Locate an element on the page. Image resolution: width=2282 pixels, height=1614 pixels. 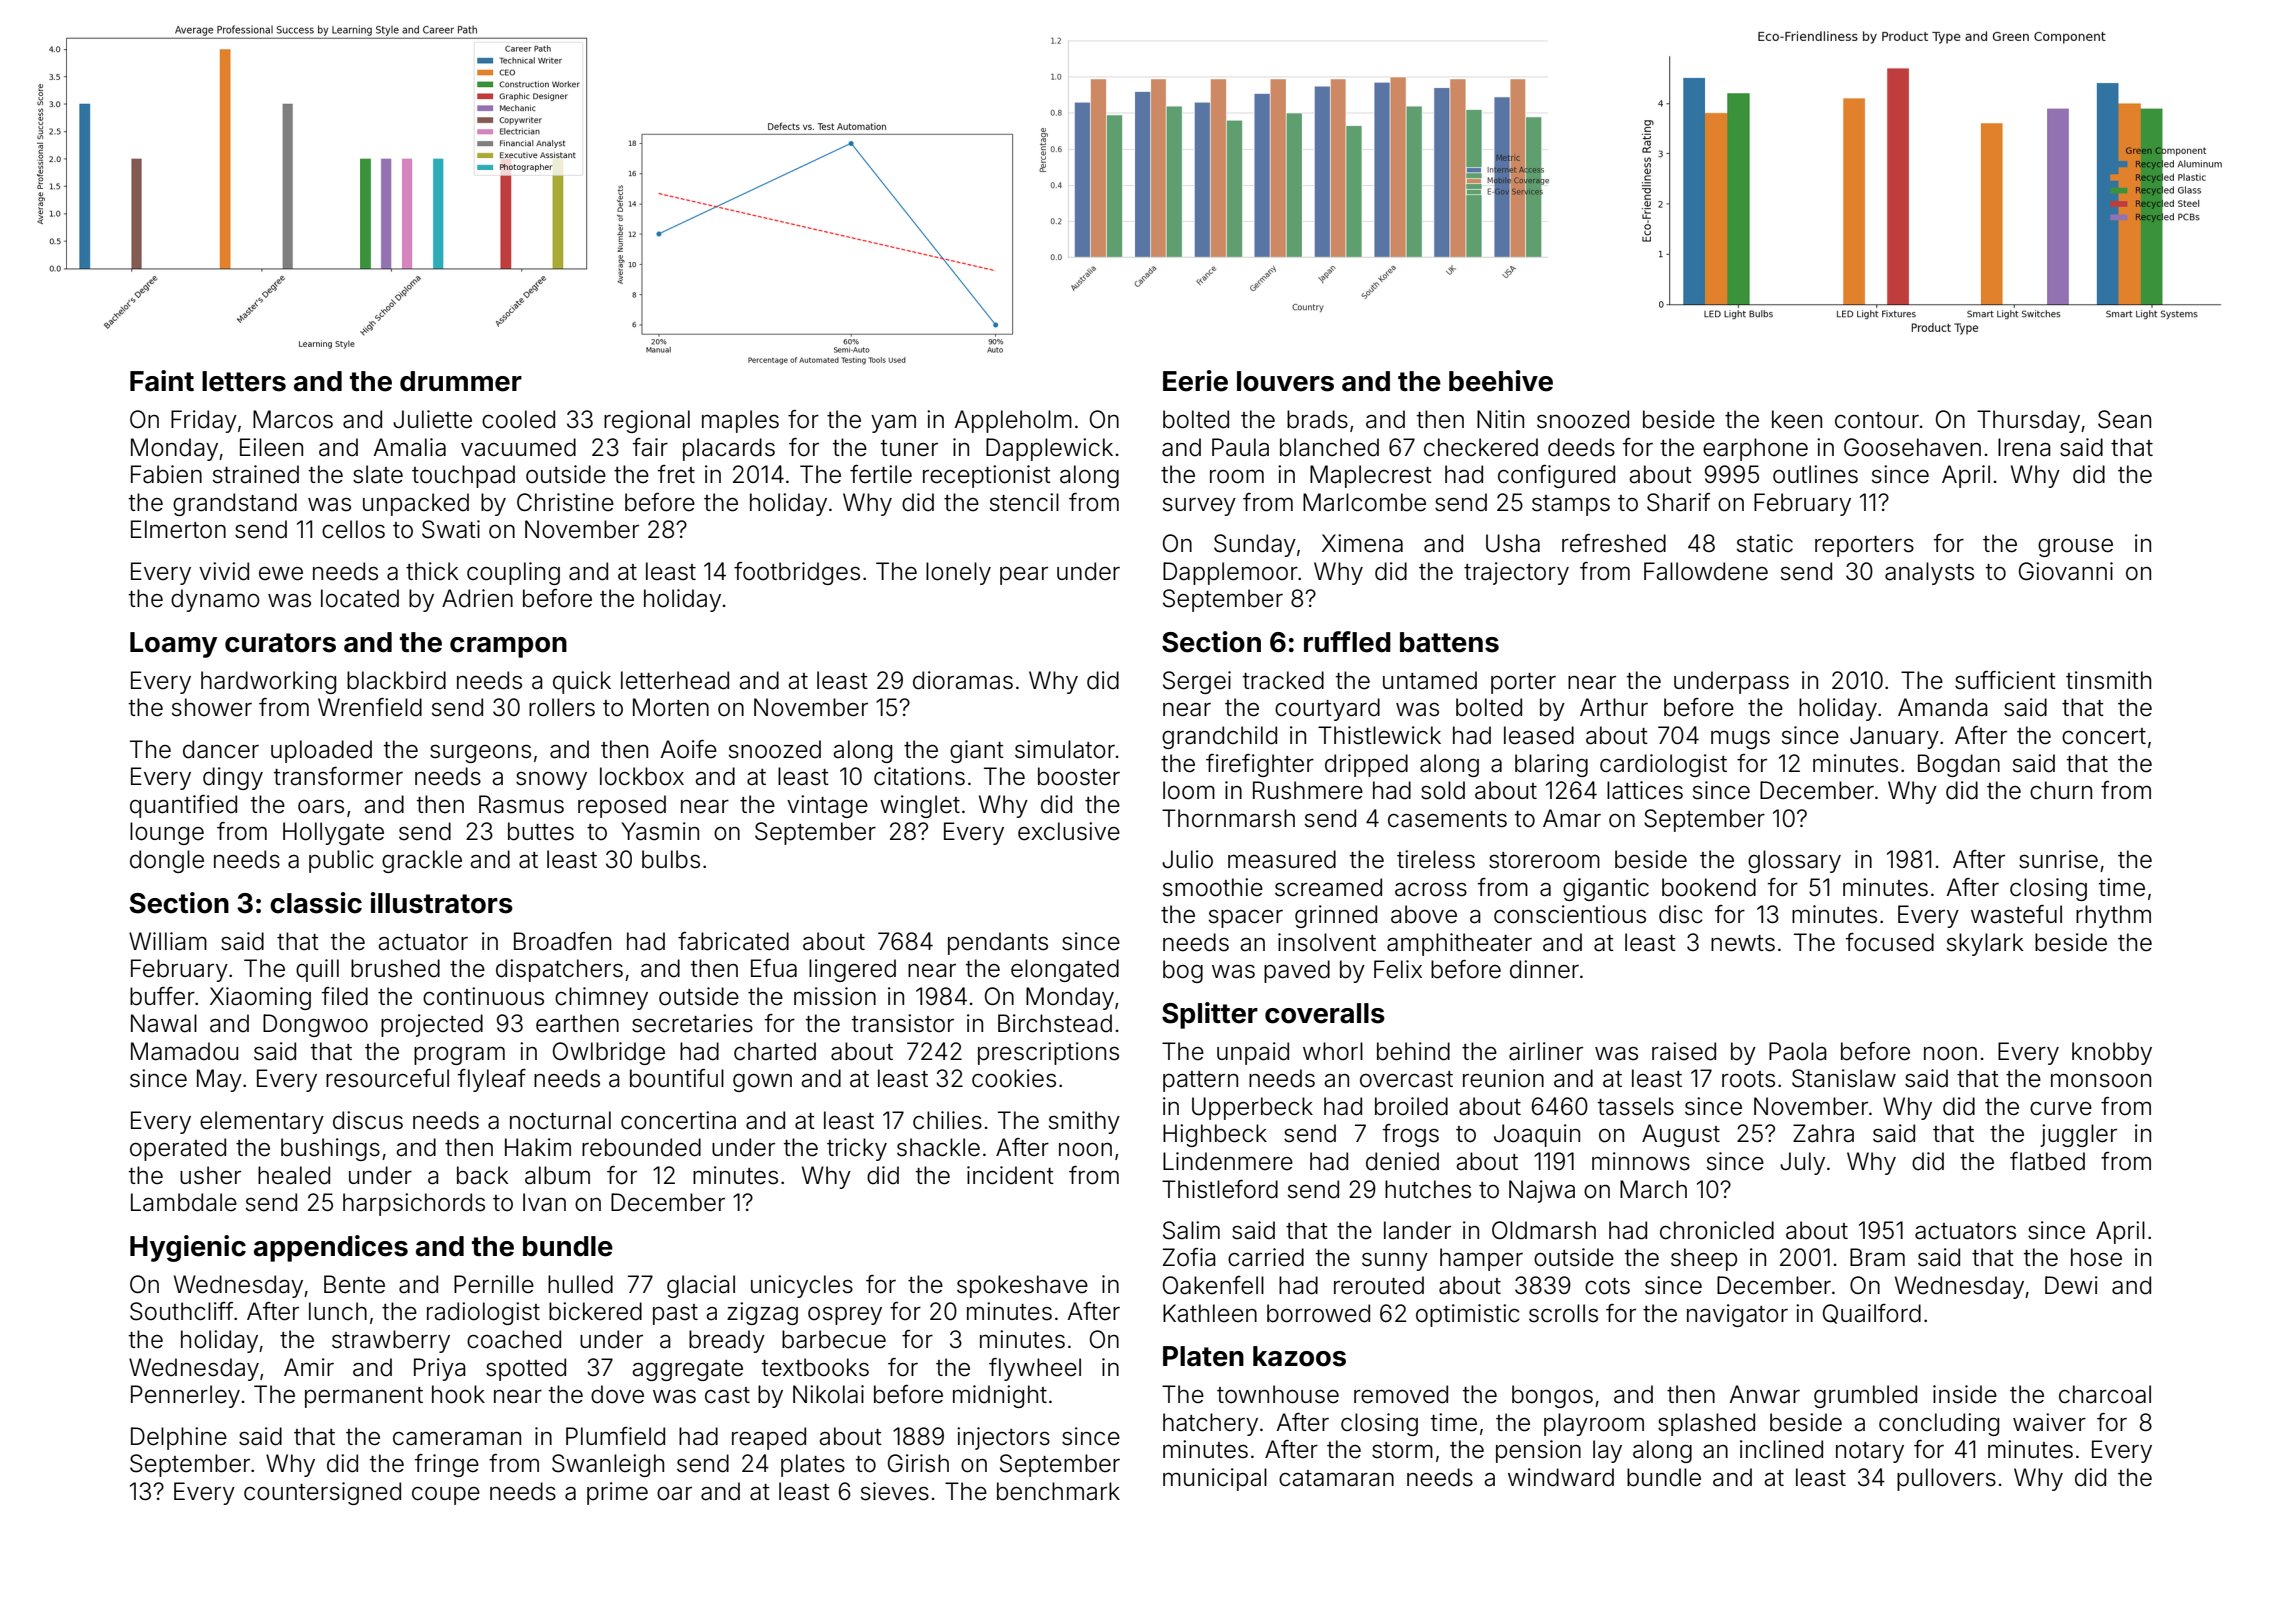
Hygienic is located at coordinates (188, 1248).
